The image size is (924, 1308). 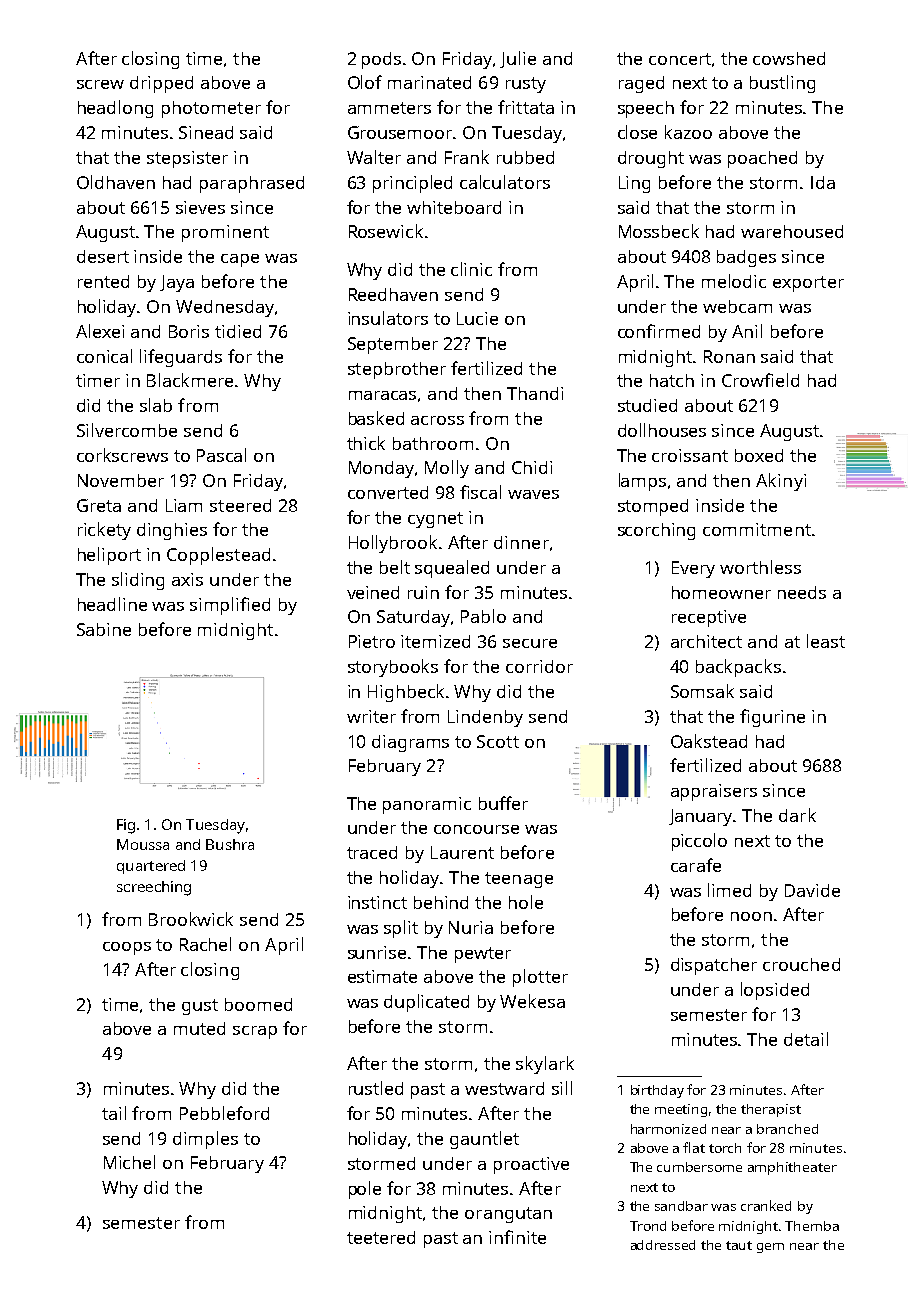 I want to click on Greta, so click(x=99, y=505).
